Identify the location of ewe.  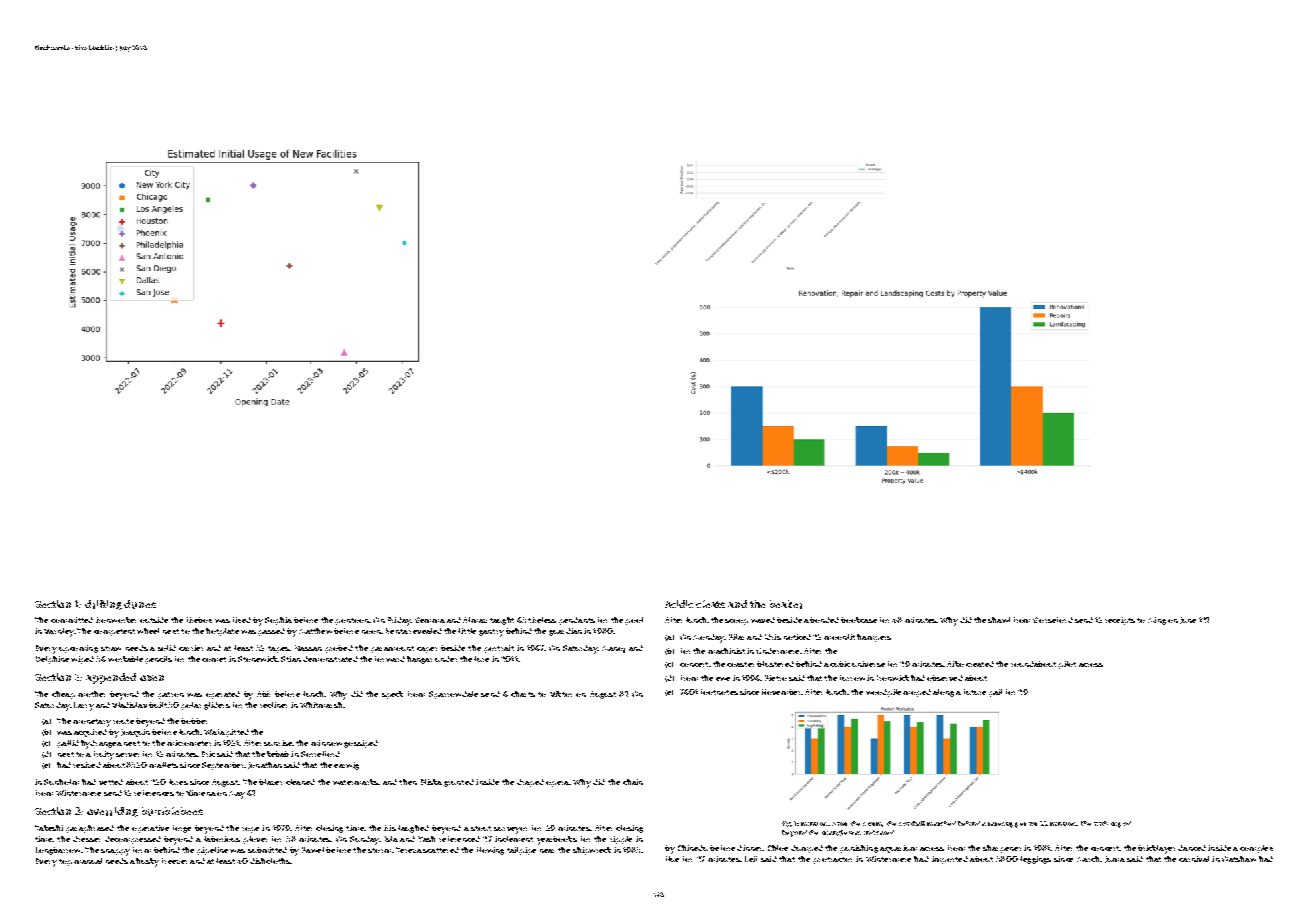
(723, 679).
